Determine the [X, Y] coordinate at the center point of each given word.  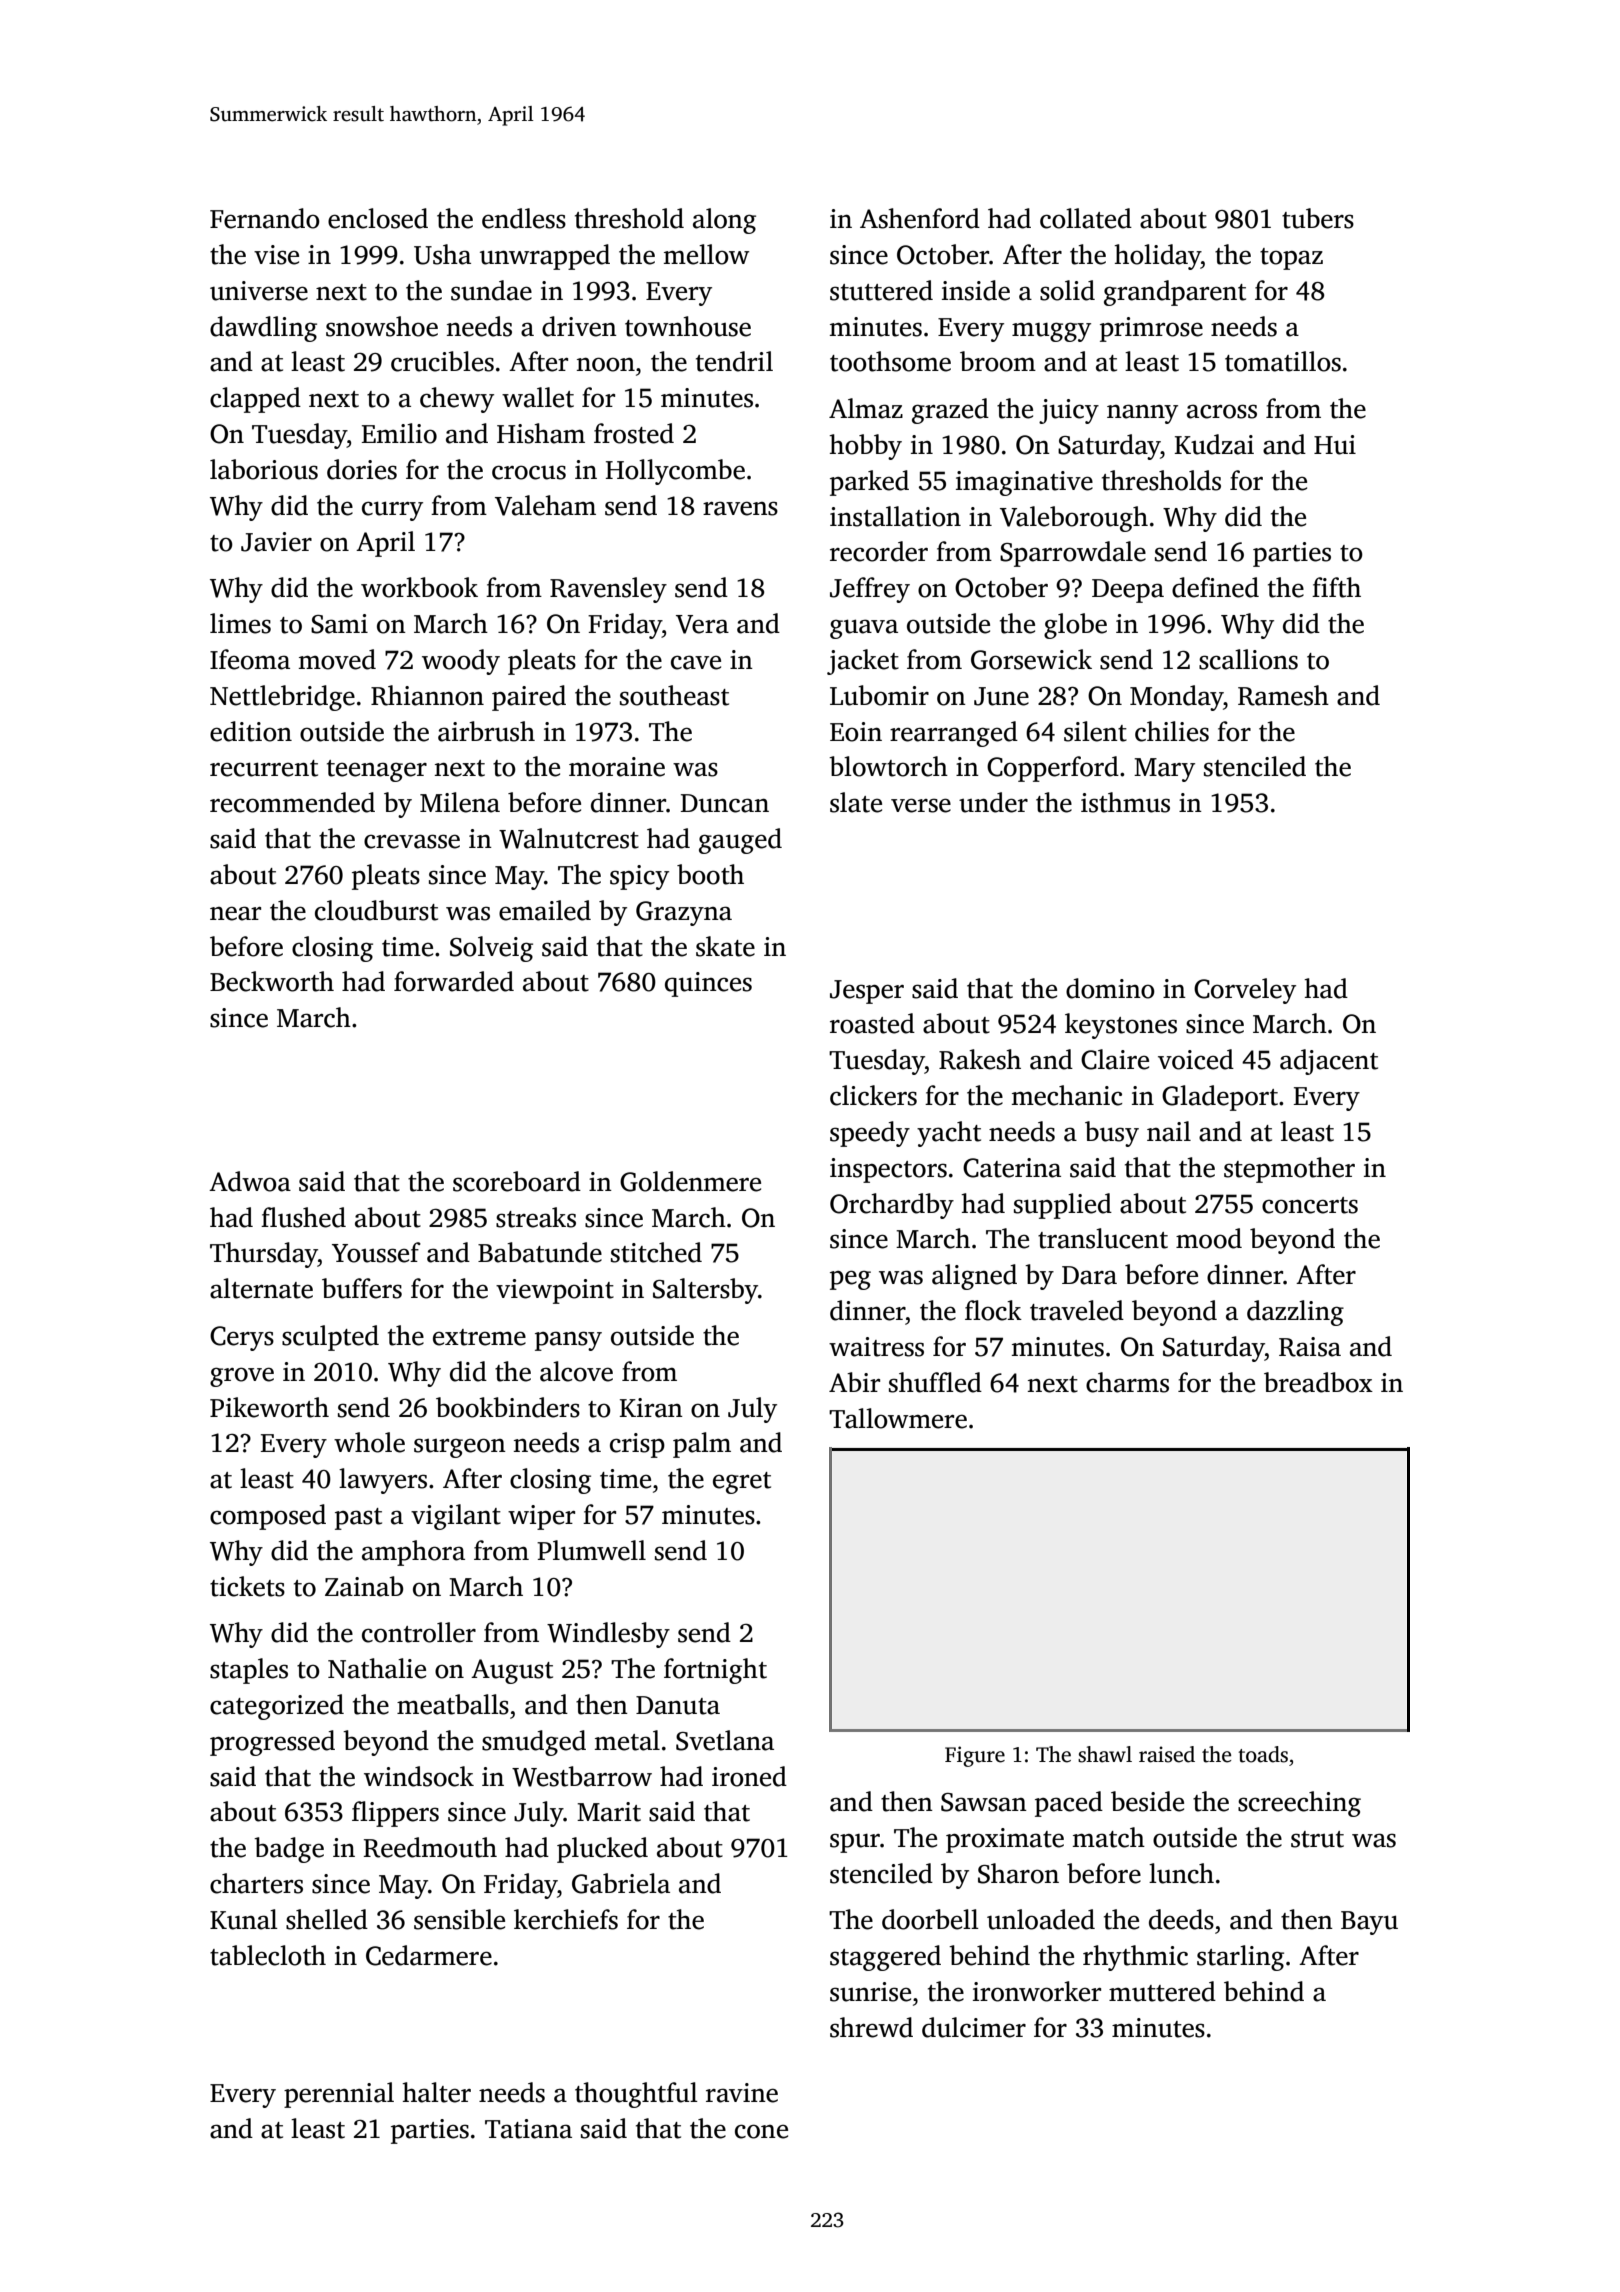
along [724, 221]
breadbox [1318, 1382]
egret [742, 1483]
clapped [255, 400]
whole [369, 1442]
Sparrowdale [1073, 554]
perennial [339, 2095]
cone [761, 2131]
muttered [1162, 1991]
